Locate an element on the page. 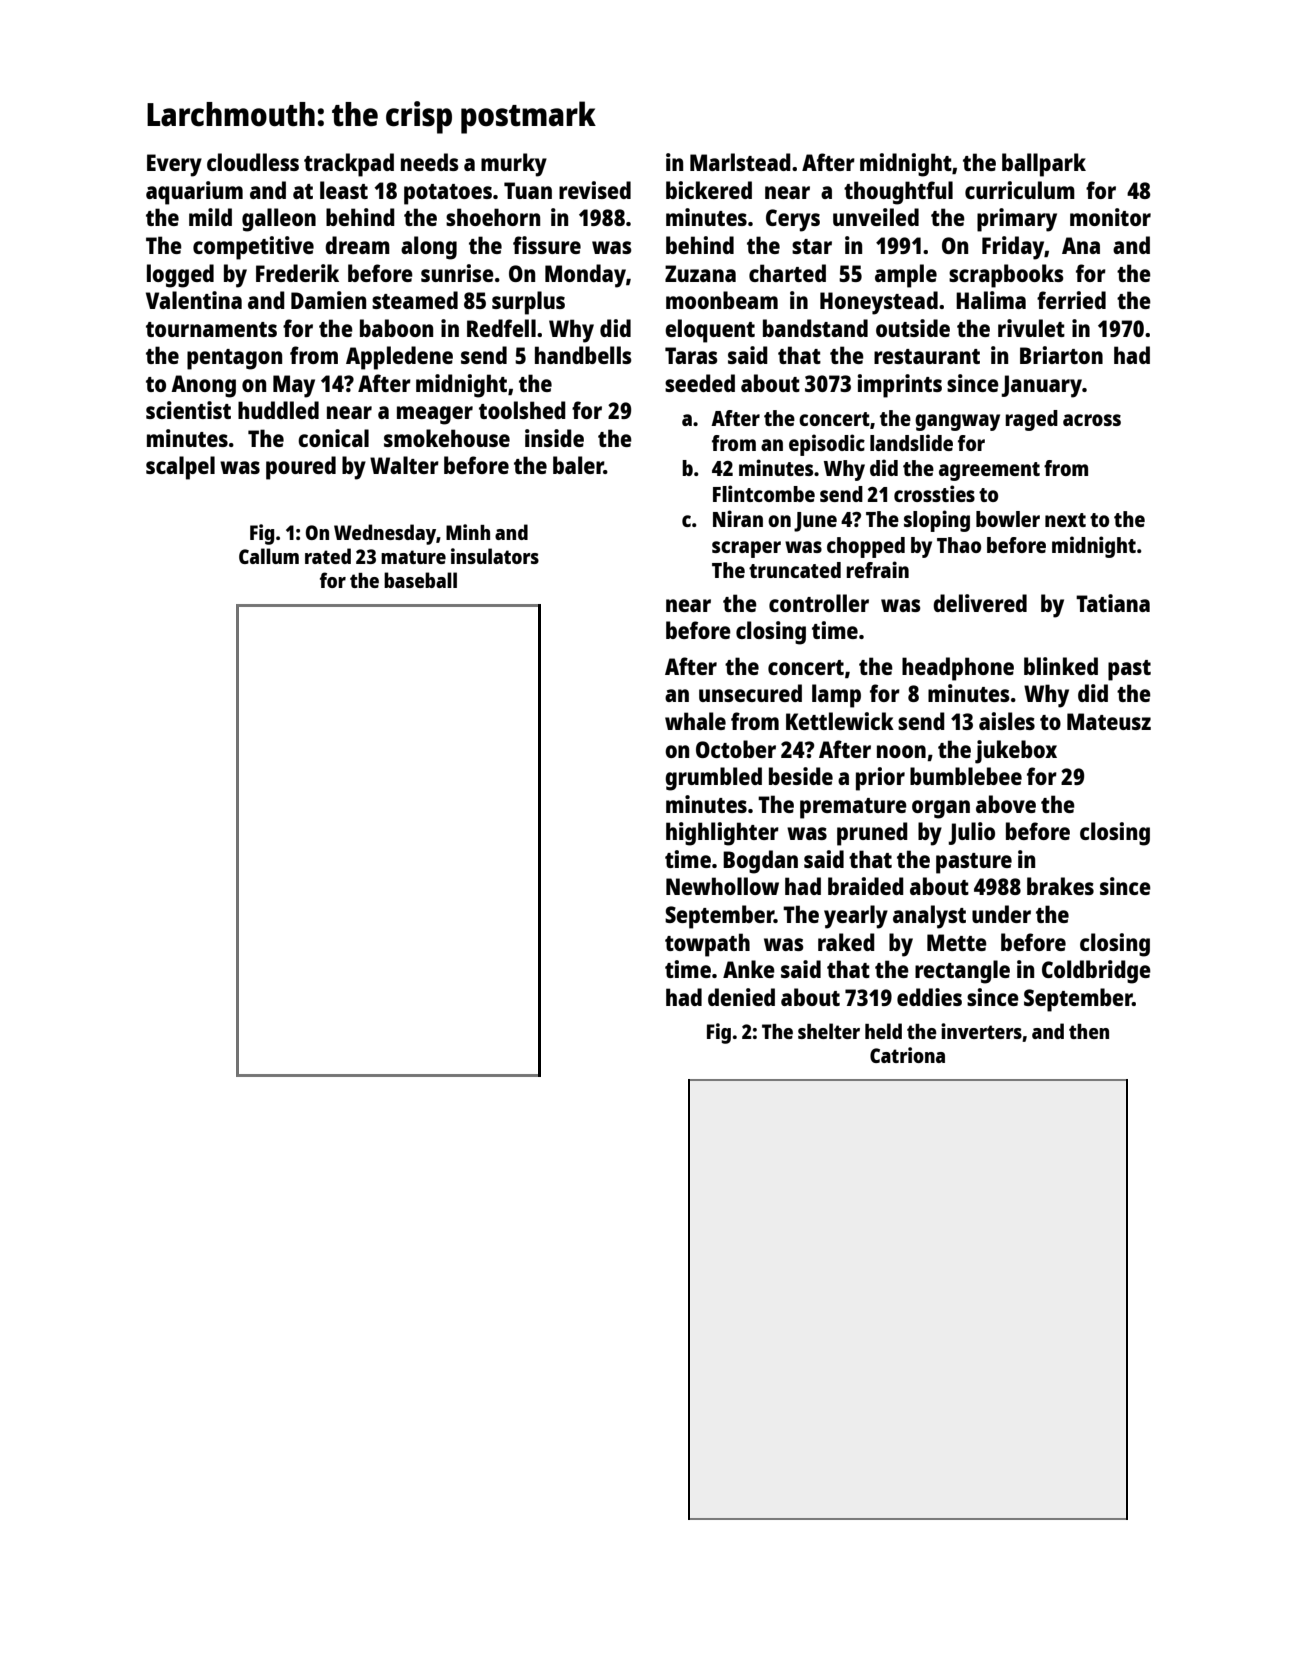  Callum is located at coordinates (269, 556).
